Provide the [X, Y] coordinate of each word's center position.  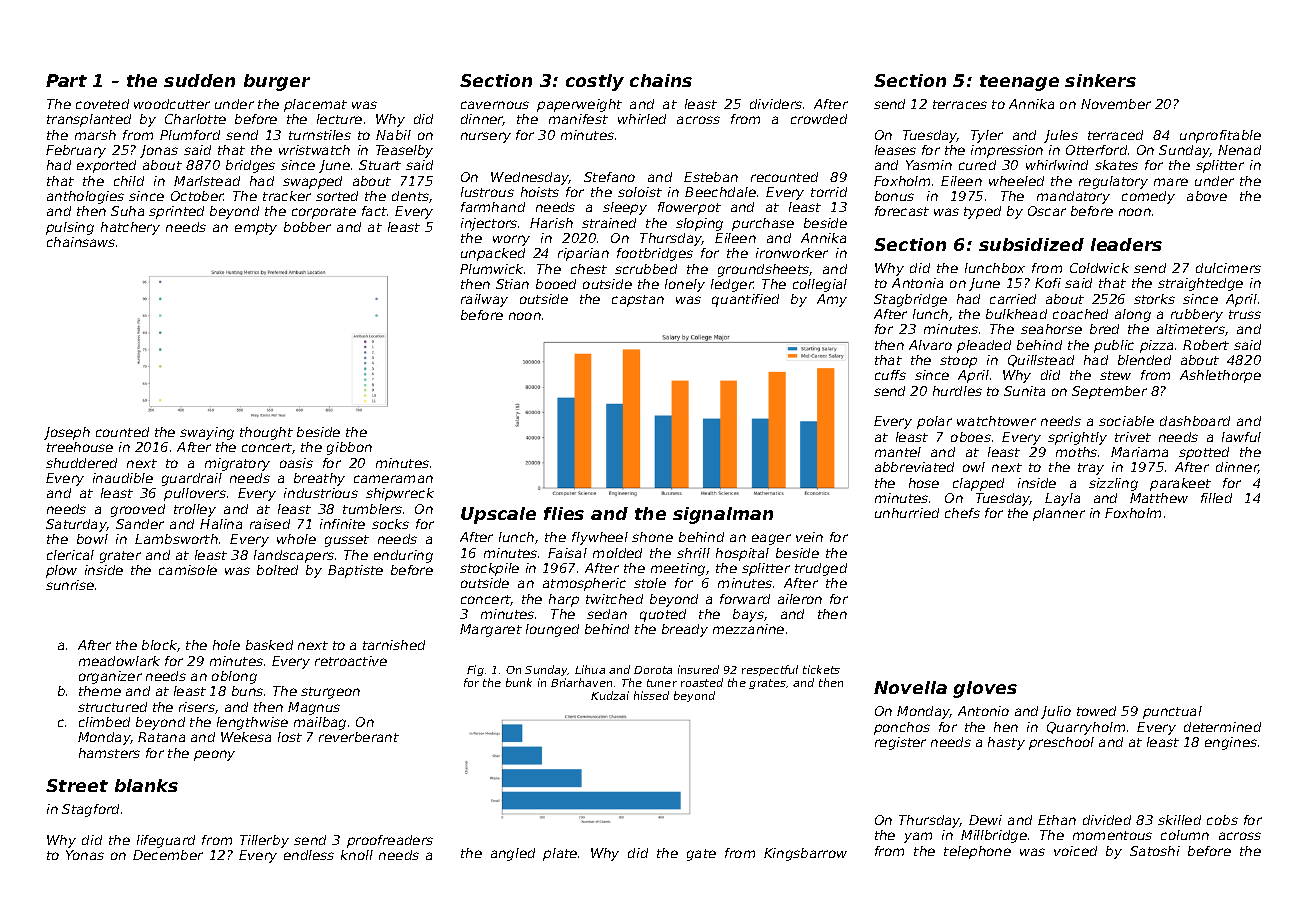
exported [106, 166]
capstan [638, 301]
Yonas [85, 855]
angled [513, 854]
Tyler [987, 136]
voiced [1075, 851]
